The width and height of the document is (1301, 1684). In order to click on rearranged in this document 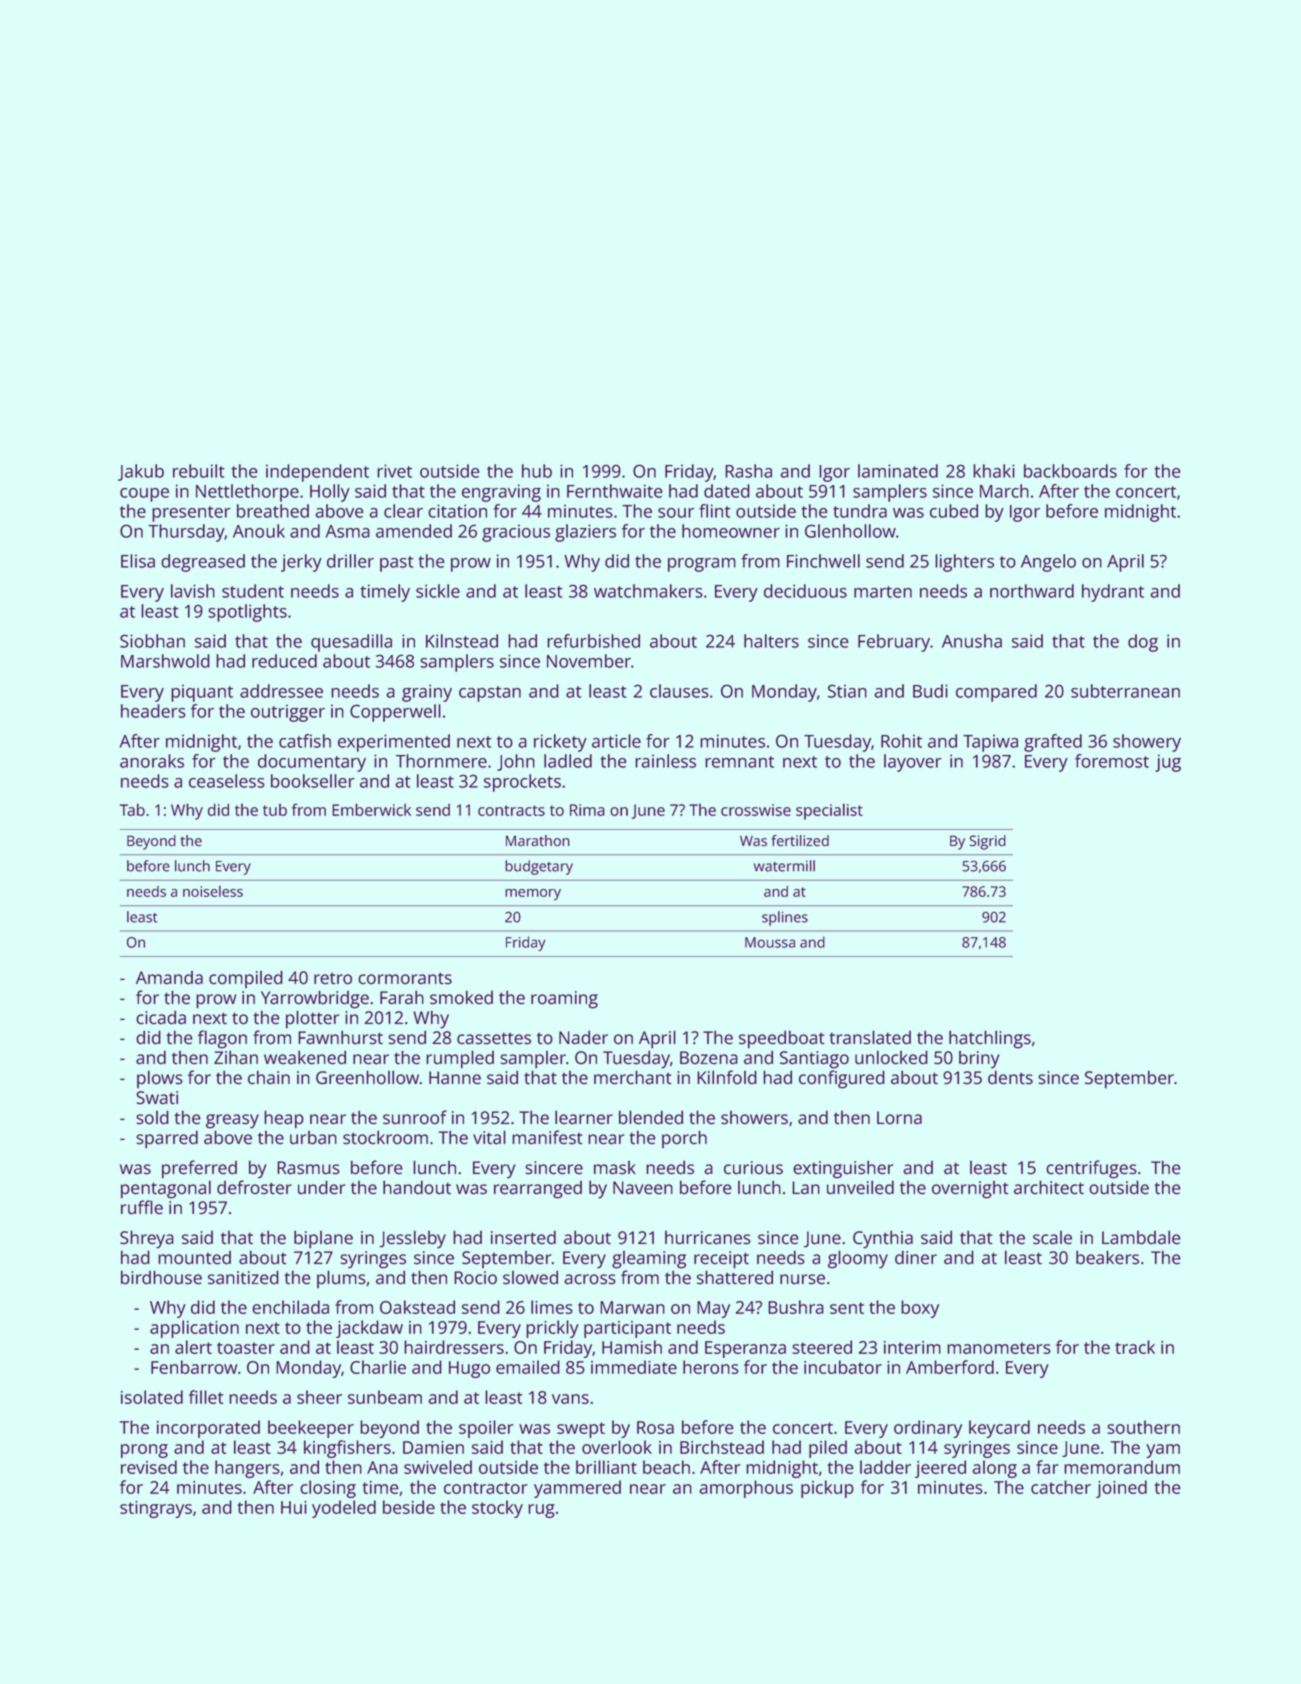, I will do `click(538, 1190)`.
